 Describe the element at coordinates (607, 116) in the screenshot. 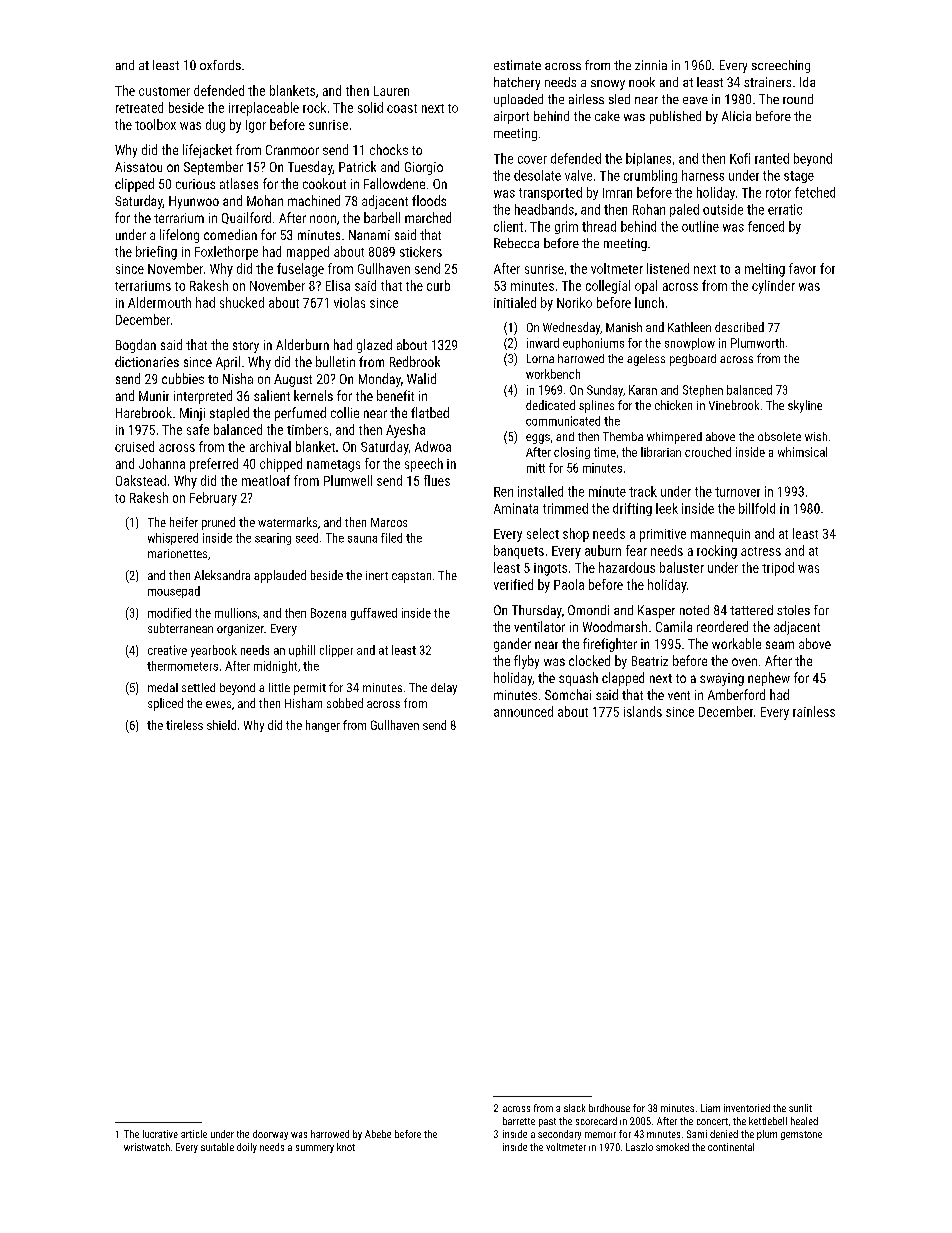

I see `cake` at that location.
